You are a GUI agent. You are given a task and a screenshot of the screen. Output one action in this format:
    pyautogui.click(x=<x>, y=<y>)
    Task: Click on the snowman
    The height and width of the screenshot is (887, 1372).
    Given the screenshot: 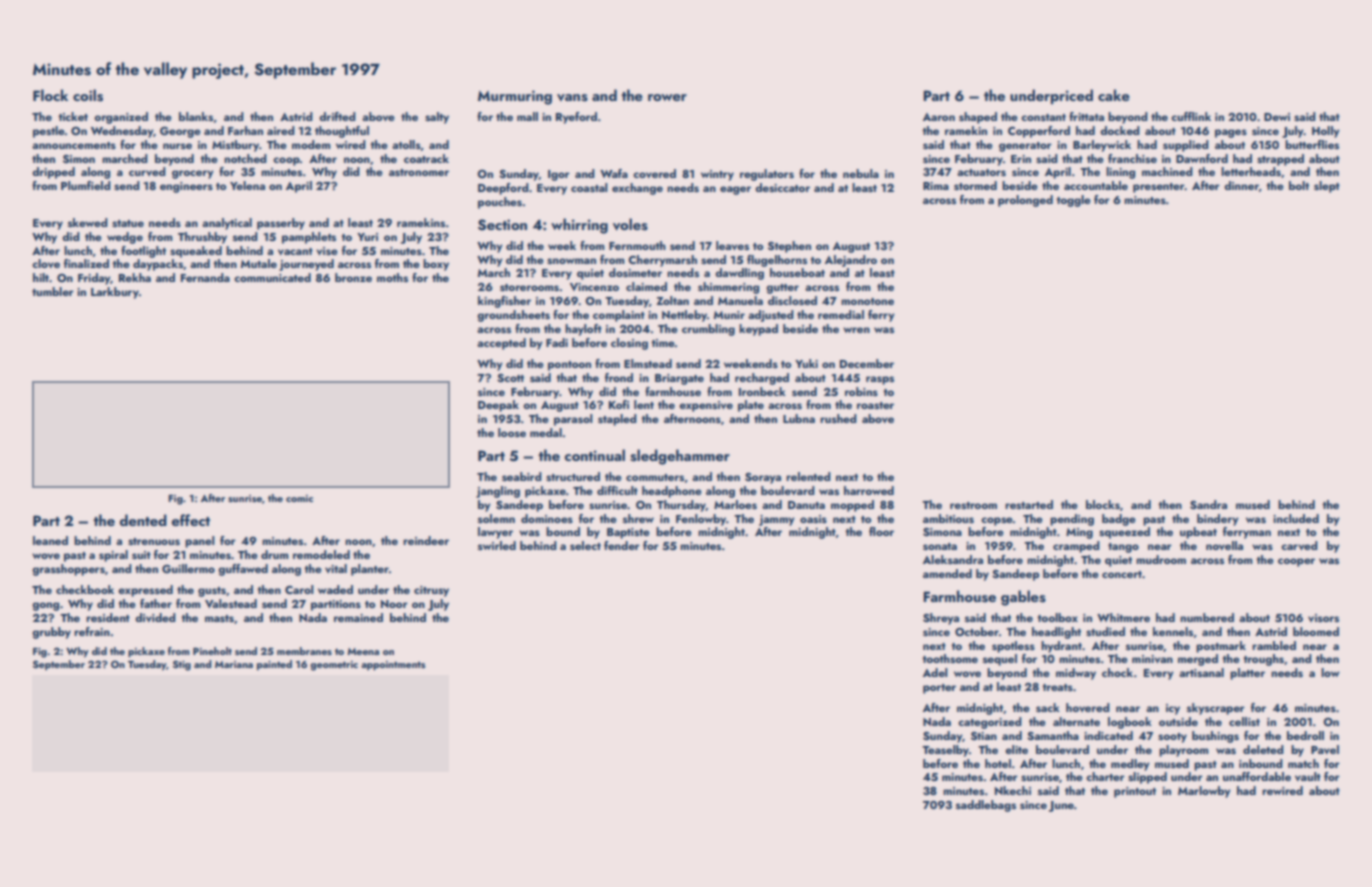 What is the action you would take?
    pyautogui.click(x=571, y=261)
